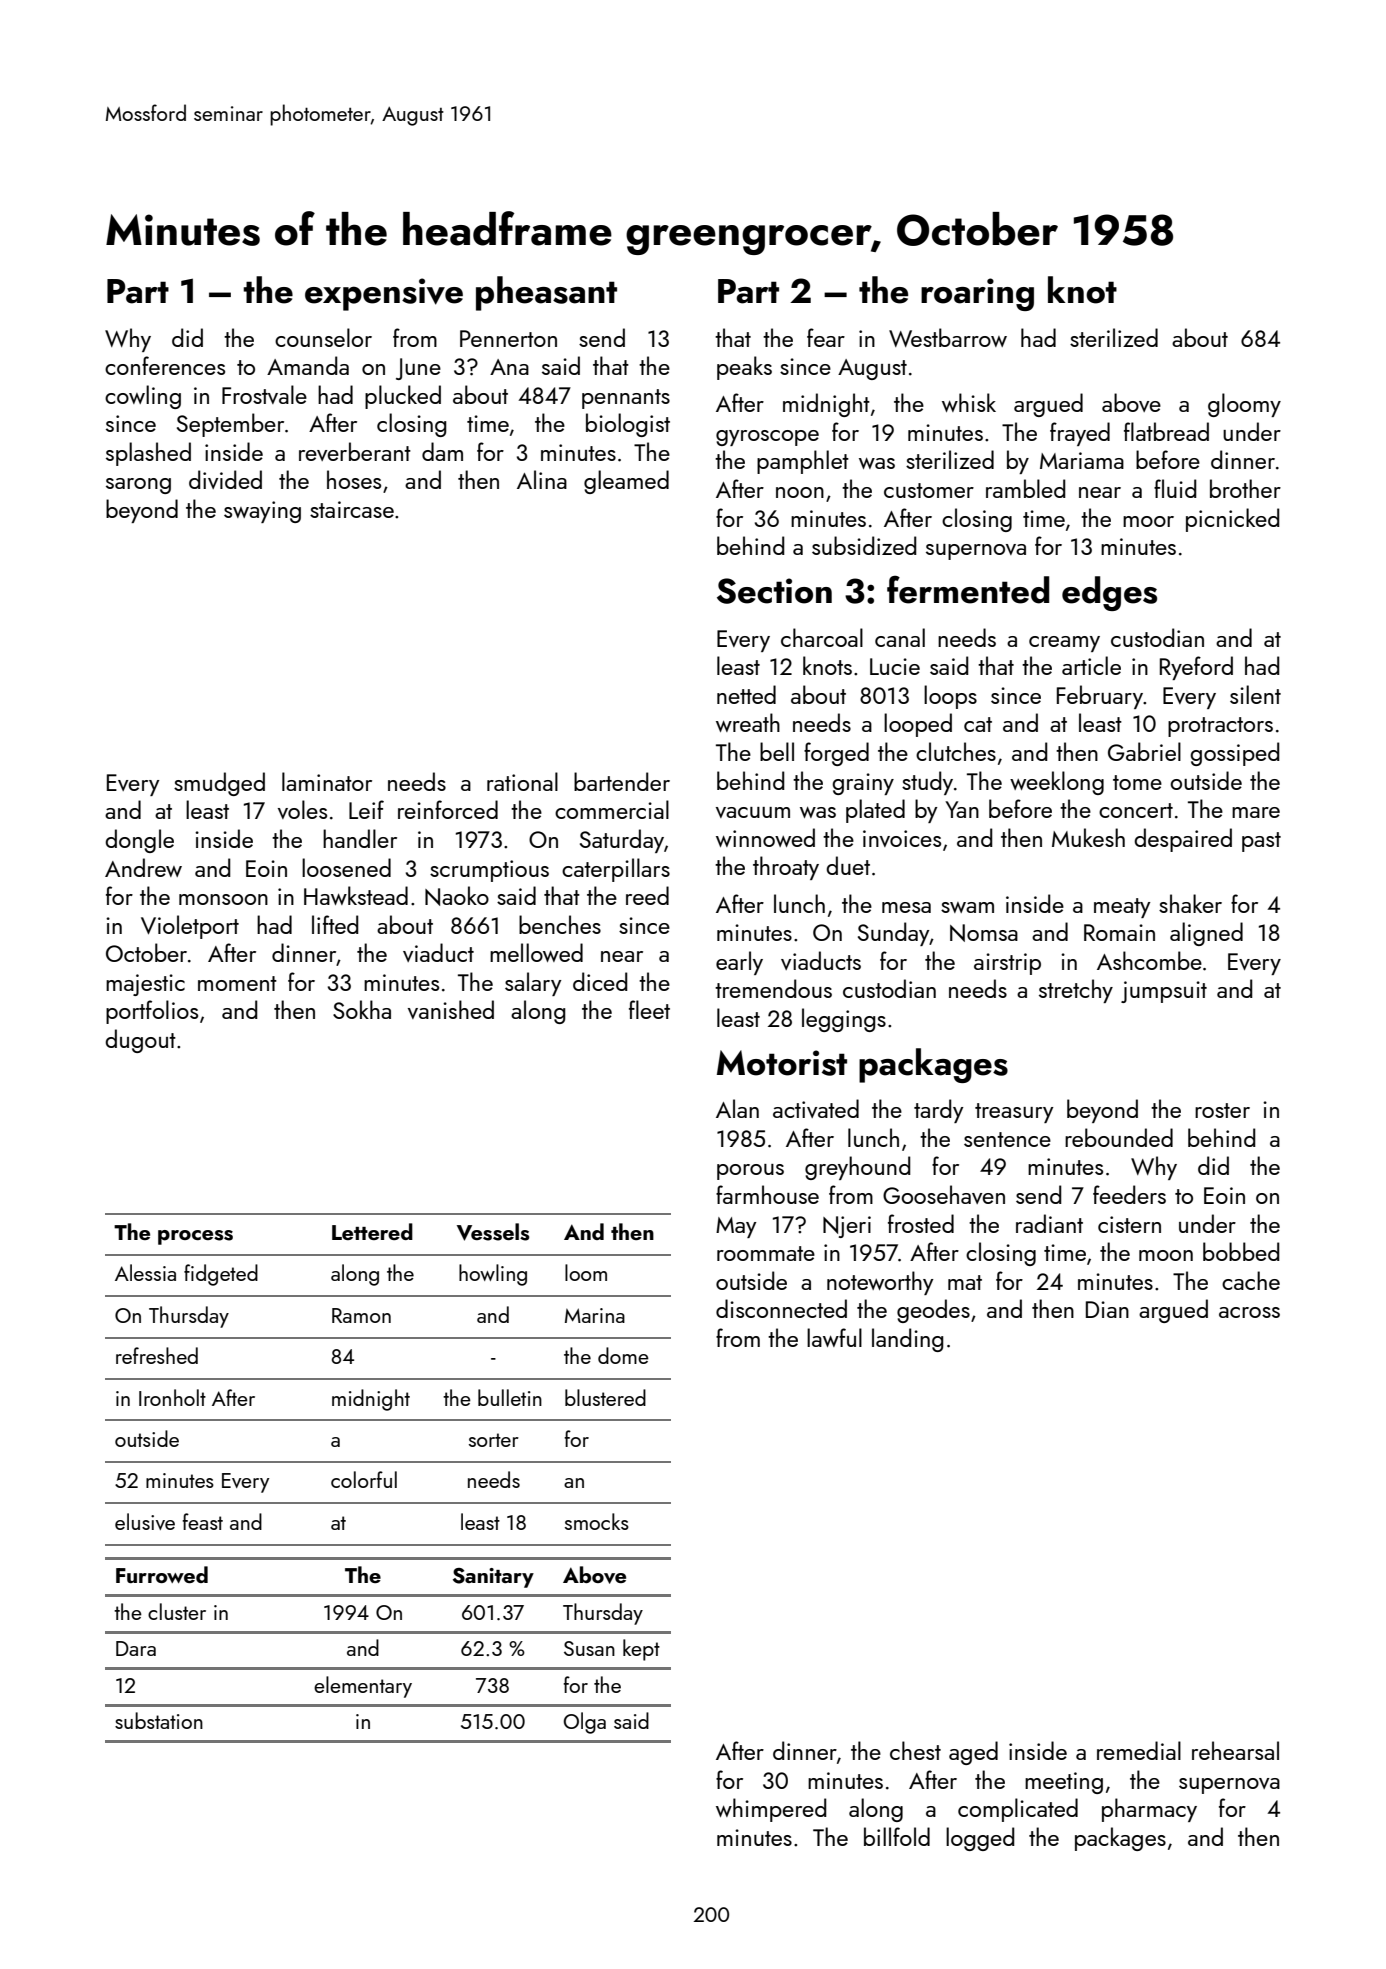  Describe the element at coordinates (948, 337) in the screenshot. I see `Westbarrow` at that location.
